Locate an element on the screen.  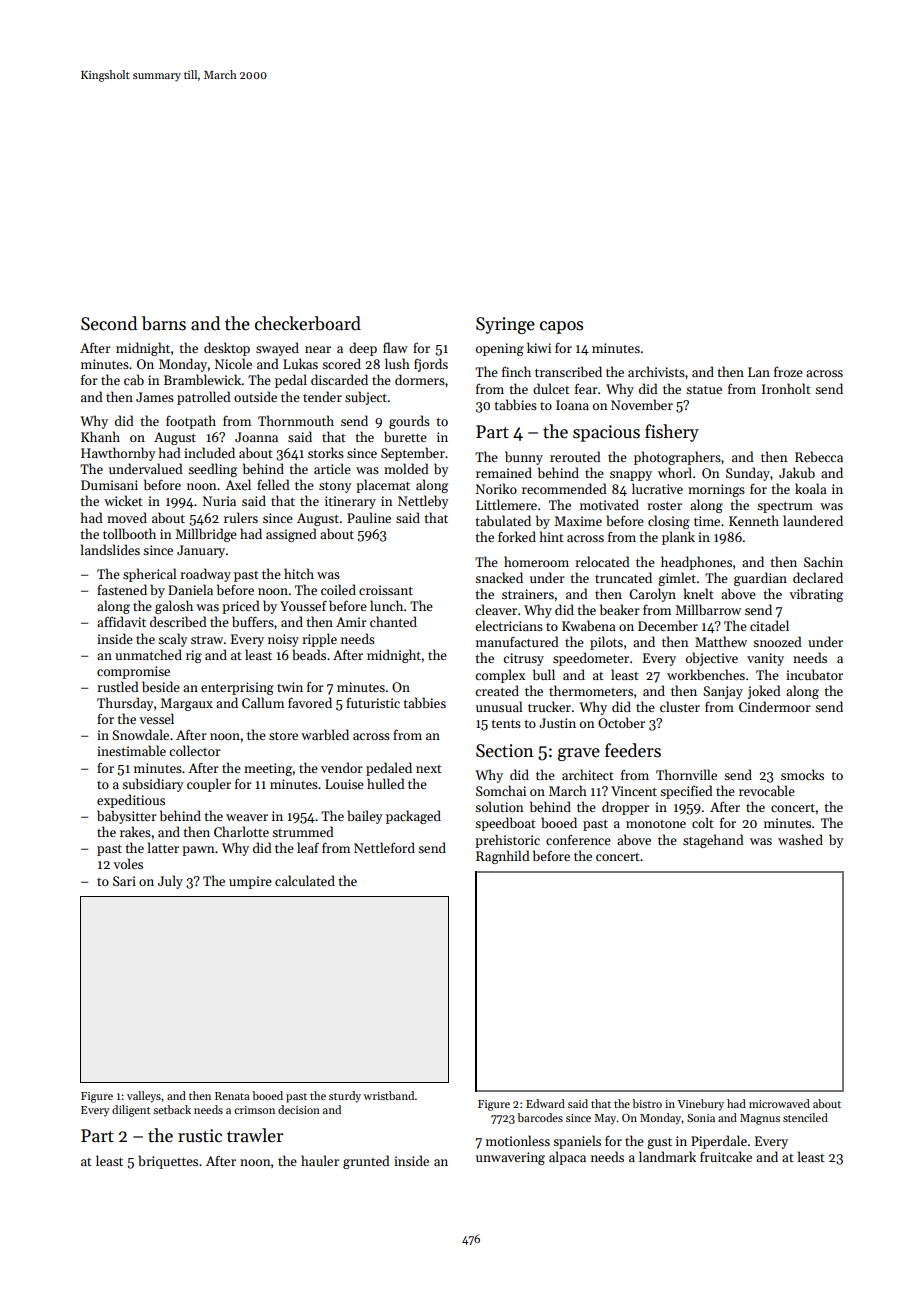
Ironholt is located at coordinates (786, 388).
